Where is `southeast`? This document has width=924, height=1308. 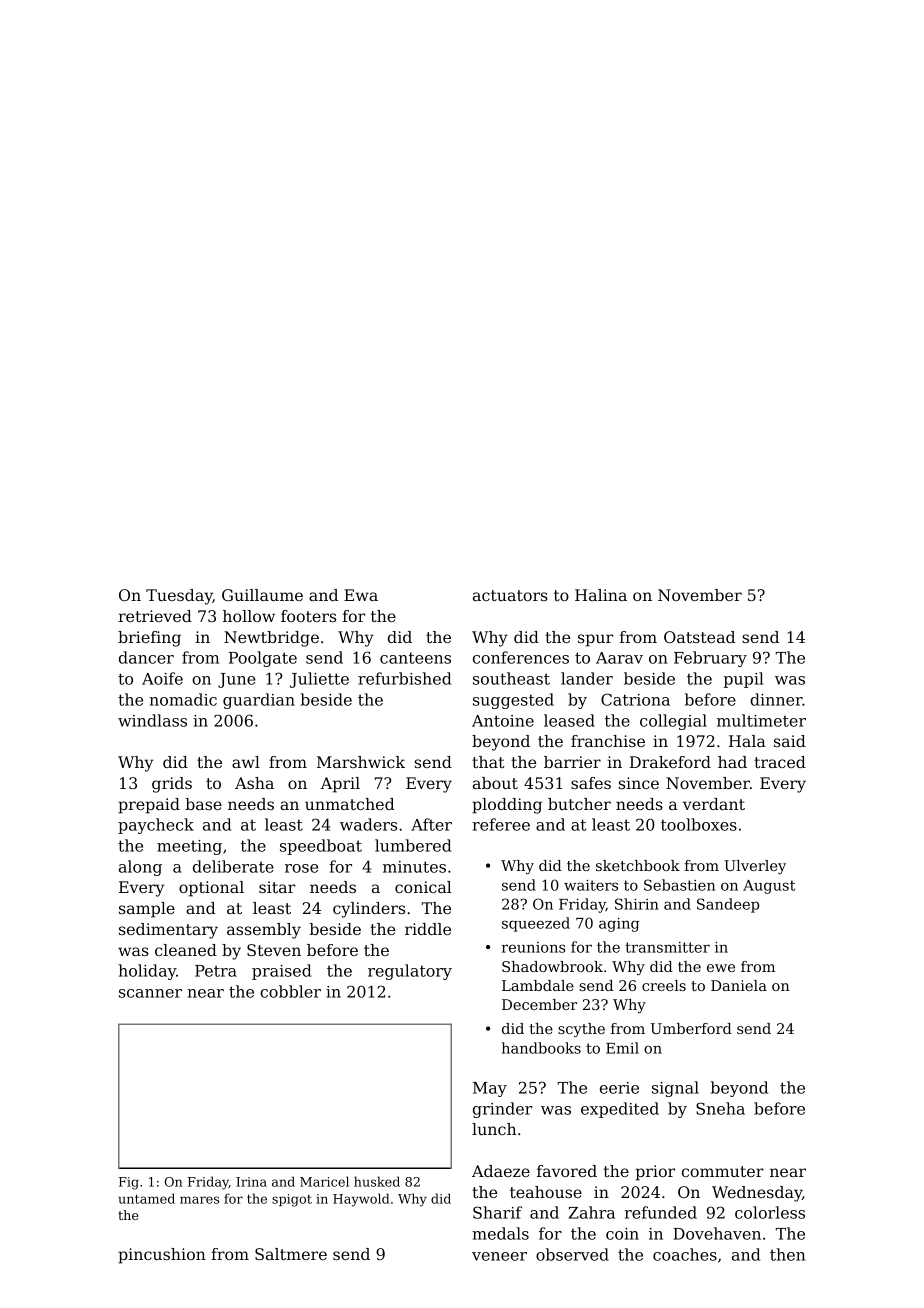 southeast is located at coordinates (511, 678).
